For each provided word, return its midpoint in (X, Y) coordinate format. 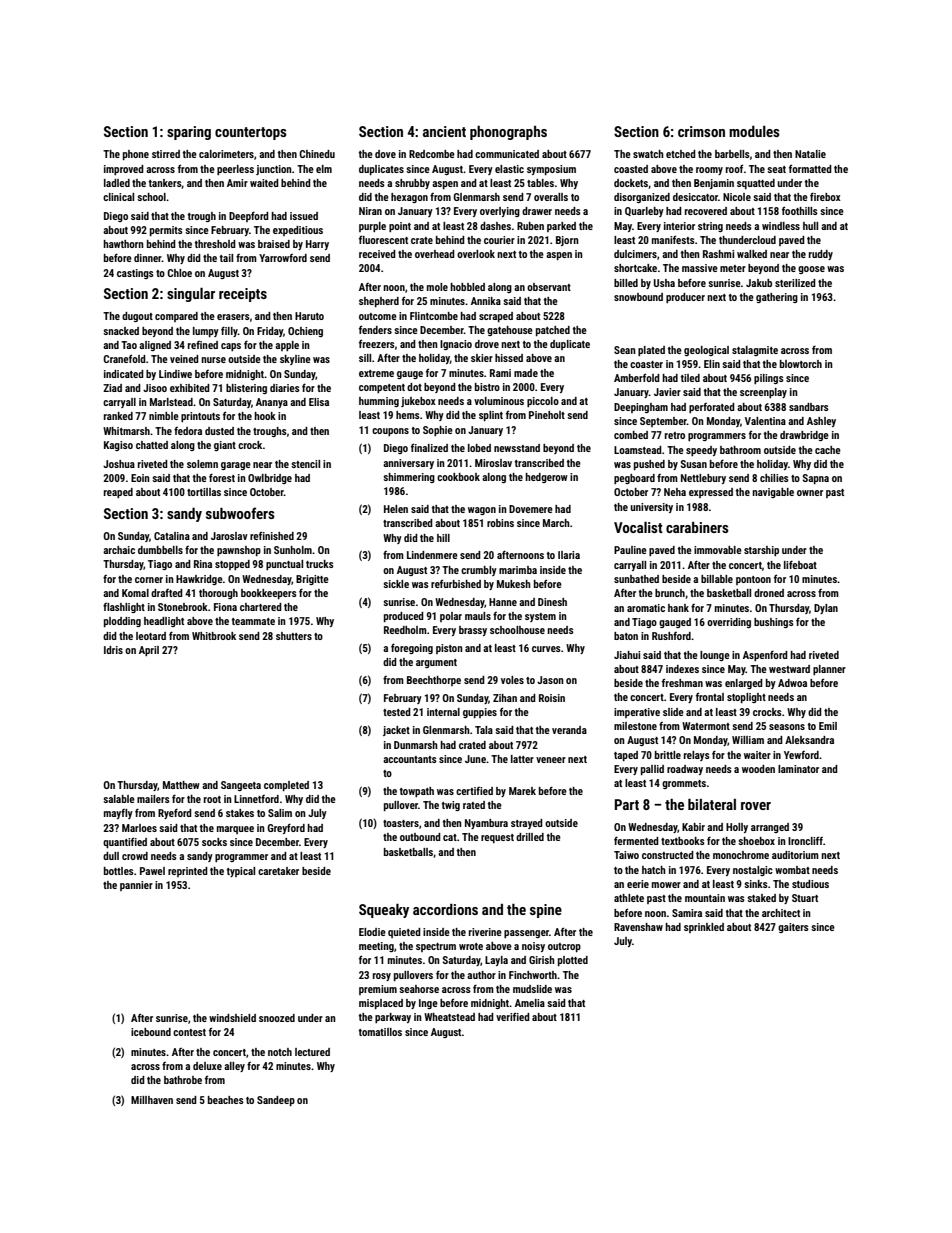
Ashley (821, 422)
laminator (798, 769)
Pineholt (547, 415)
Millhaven (152, 1100)
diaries (285, 388)
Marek (522, 791)
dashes (495, 226)
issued (304, 216)
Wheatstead (449, 1017)
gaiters (793, 928)
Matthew (181, 785)
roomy (709, 171)
